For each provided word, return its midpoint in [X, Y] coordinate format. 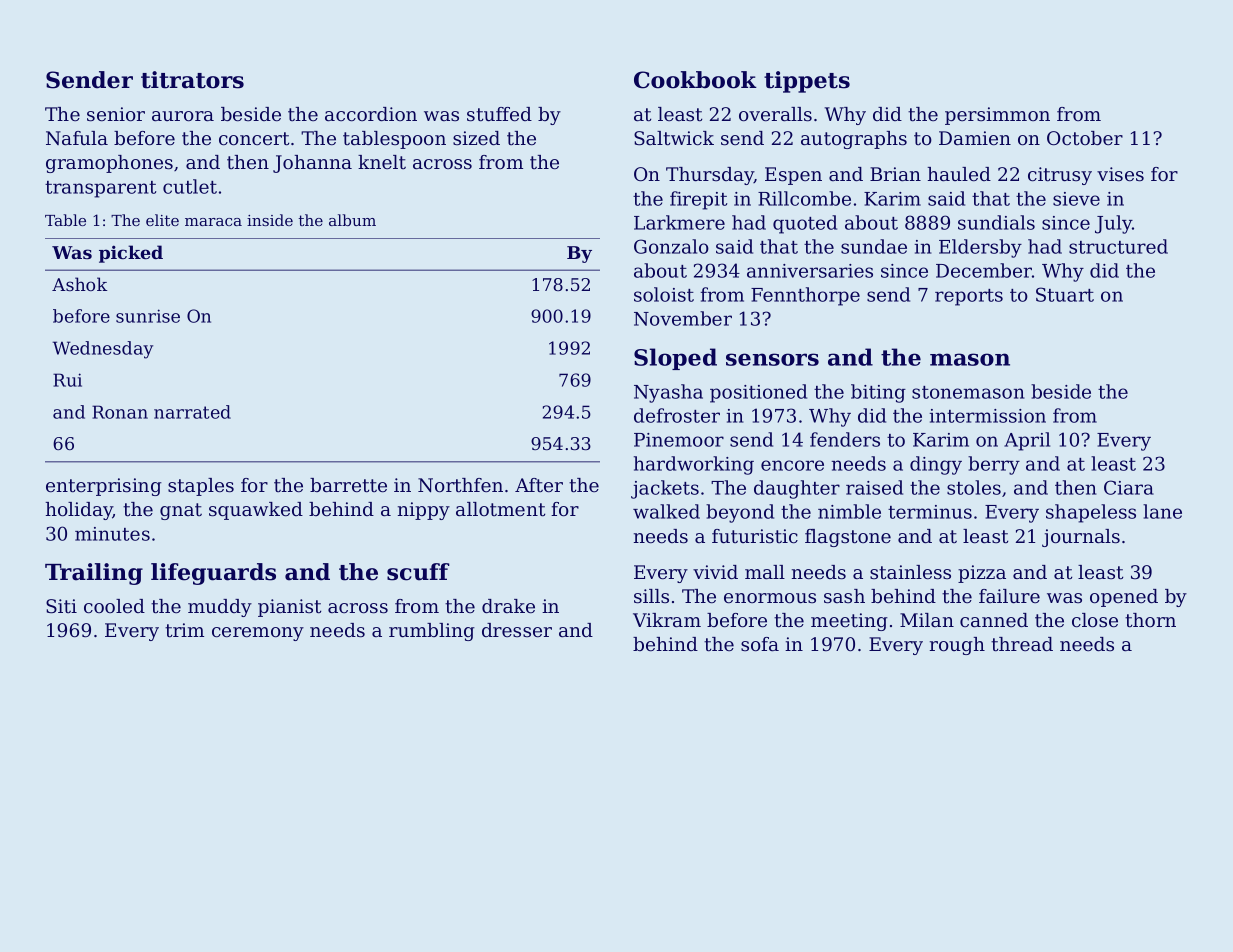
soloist [664, 294]
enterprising [104, 487]
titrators [192, 80]
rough [957, 646]
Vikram [667, 620]
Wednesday [102, 350]
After [539, 485]
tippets [807, 82]
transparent [100, 189]
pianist [289, 608]
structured [1118, 246]
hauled [959, 174]
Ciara [1129, 487]
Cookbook [695, 80]
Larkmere [679, 222]
